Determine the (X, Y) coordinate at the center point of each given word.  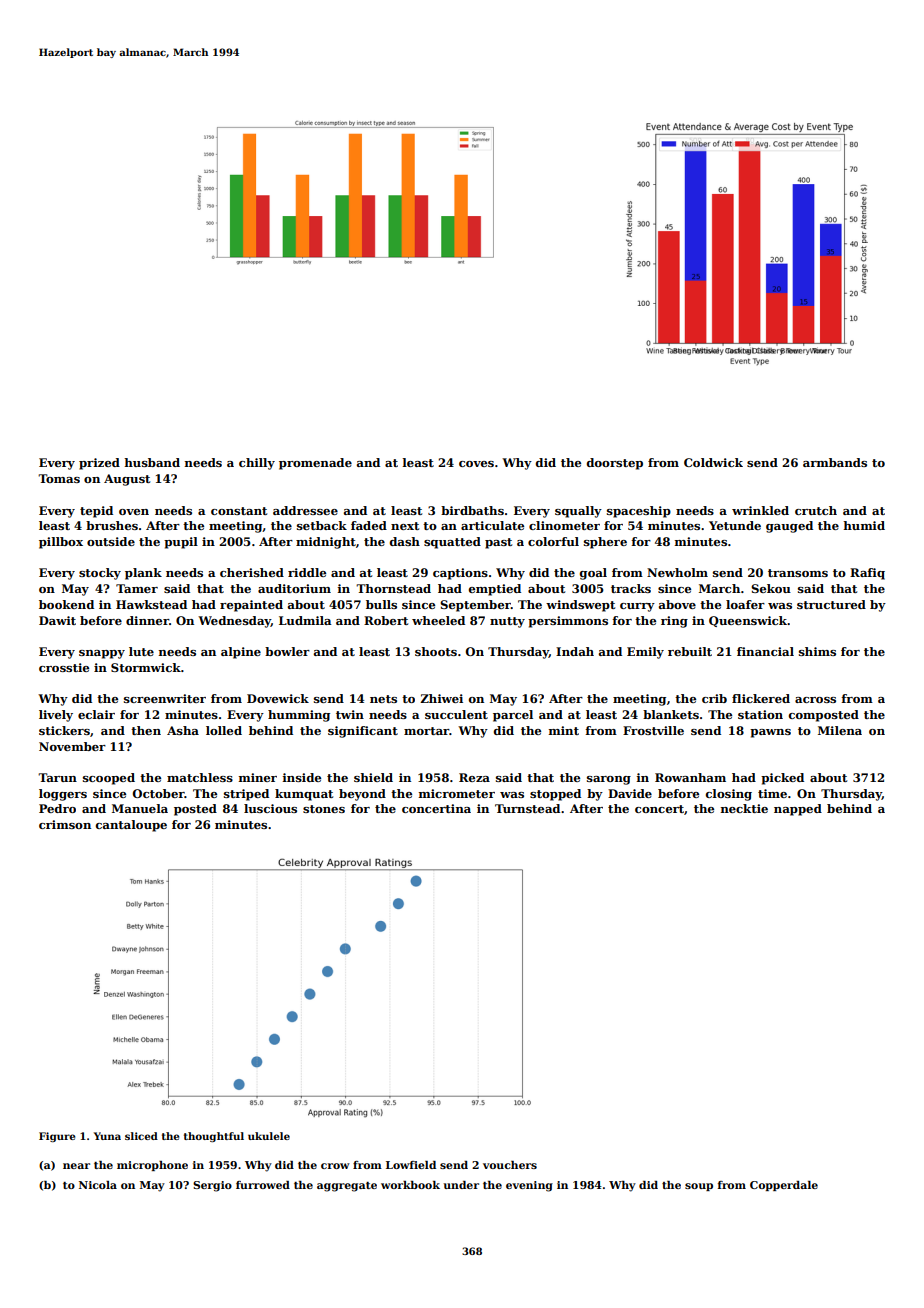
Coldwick (713, 462)
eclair (96, 714)
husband (152, 462)
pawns (770, 733)
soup (699, 1187)
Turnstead (527, 808)
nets (383, 699)
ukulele (269, 1136)
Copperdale (784, 1186)
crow (335, 1166)
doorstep (615, 464)
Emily (645, 653)
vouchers (510, 1165)
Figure (57, 1137)
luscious (270, 808)
